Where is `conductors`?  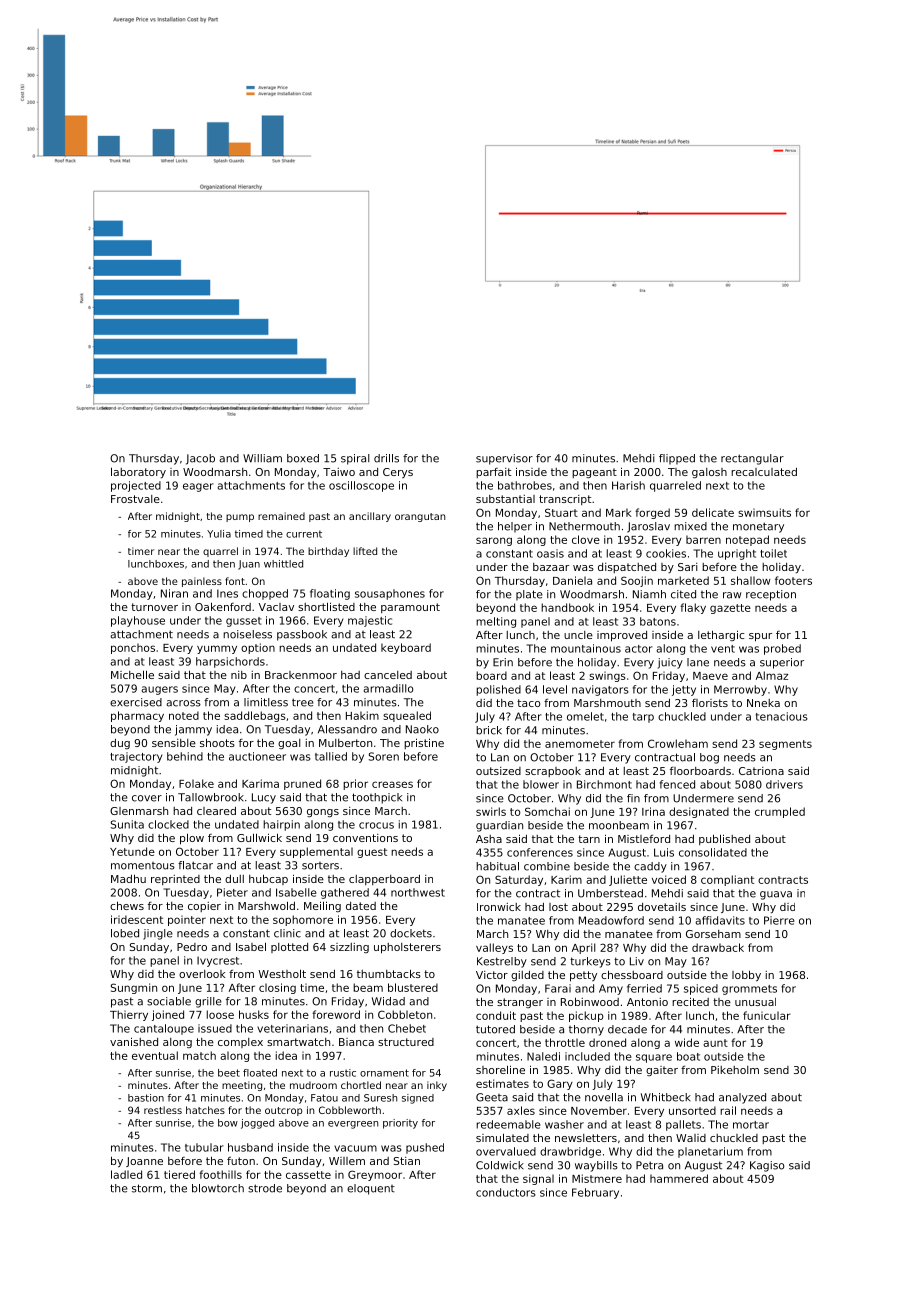 conductors is located at coordinates (506, 1192).
